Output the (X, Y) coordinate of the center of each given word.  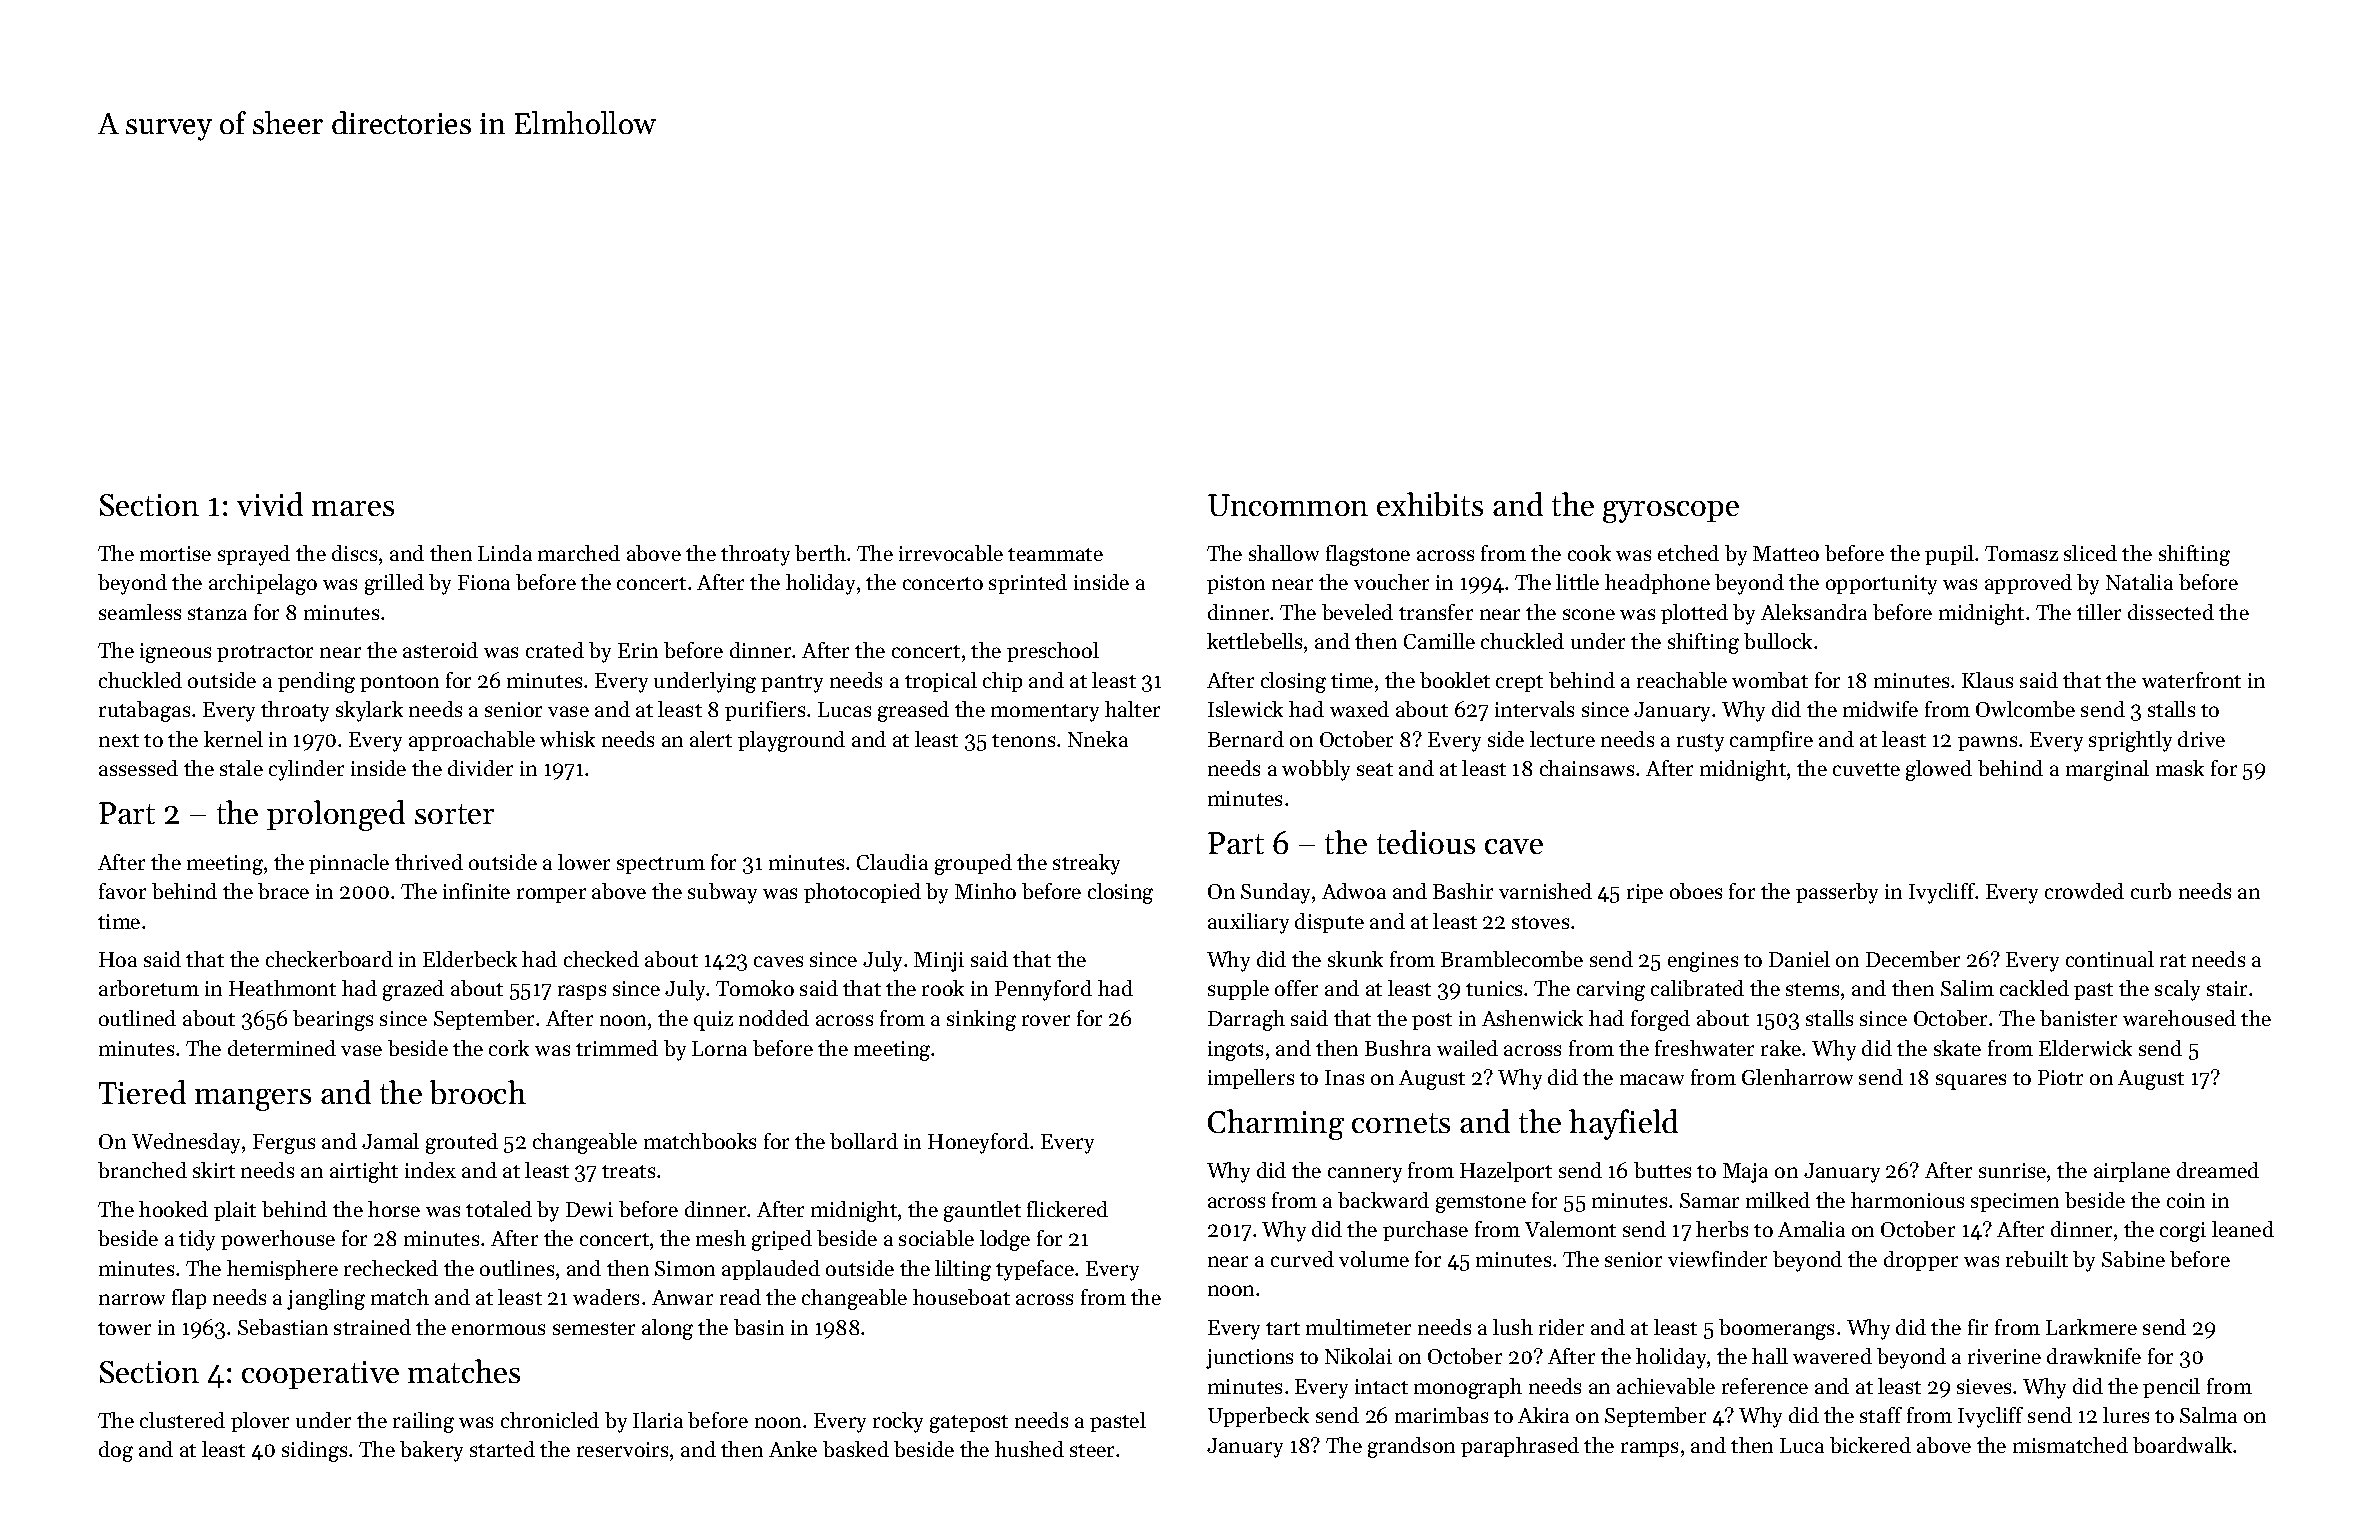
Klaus (1987, 680)
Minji (939, 962)
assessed (138, 768)
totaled (499, 1209)
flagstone (1368, 555)
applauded (771, 1270)
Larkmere (2091, 1327)
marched (579, 553)
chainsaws (1587, 768)
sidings (314, 1451)
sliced (2090, 553)
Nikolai (1358, 1356)
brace (283, 891)
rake (1781, 1048)
